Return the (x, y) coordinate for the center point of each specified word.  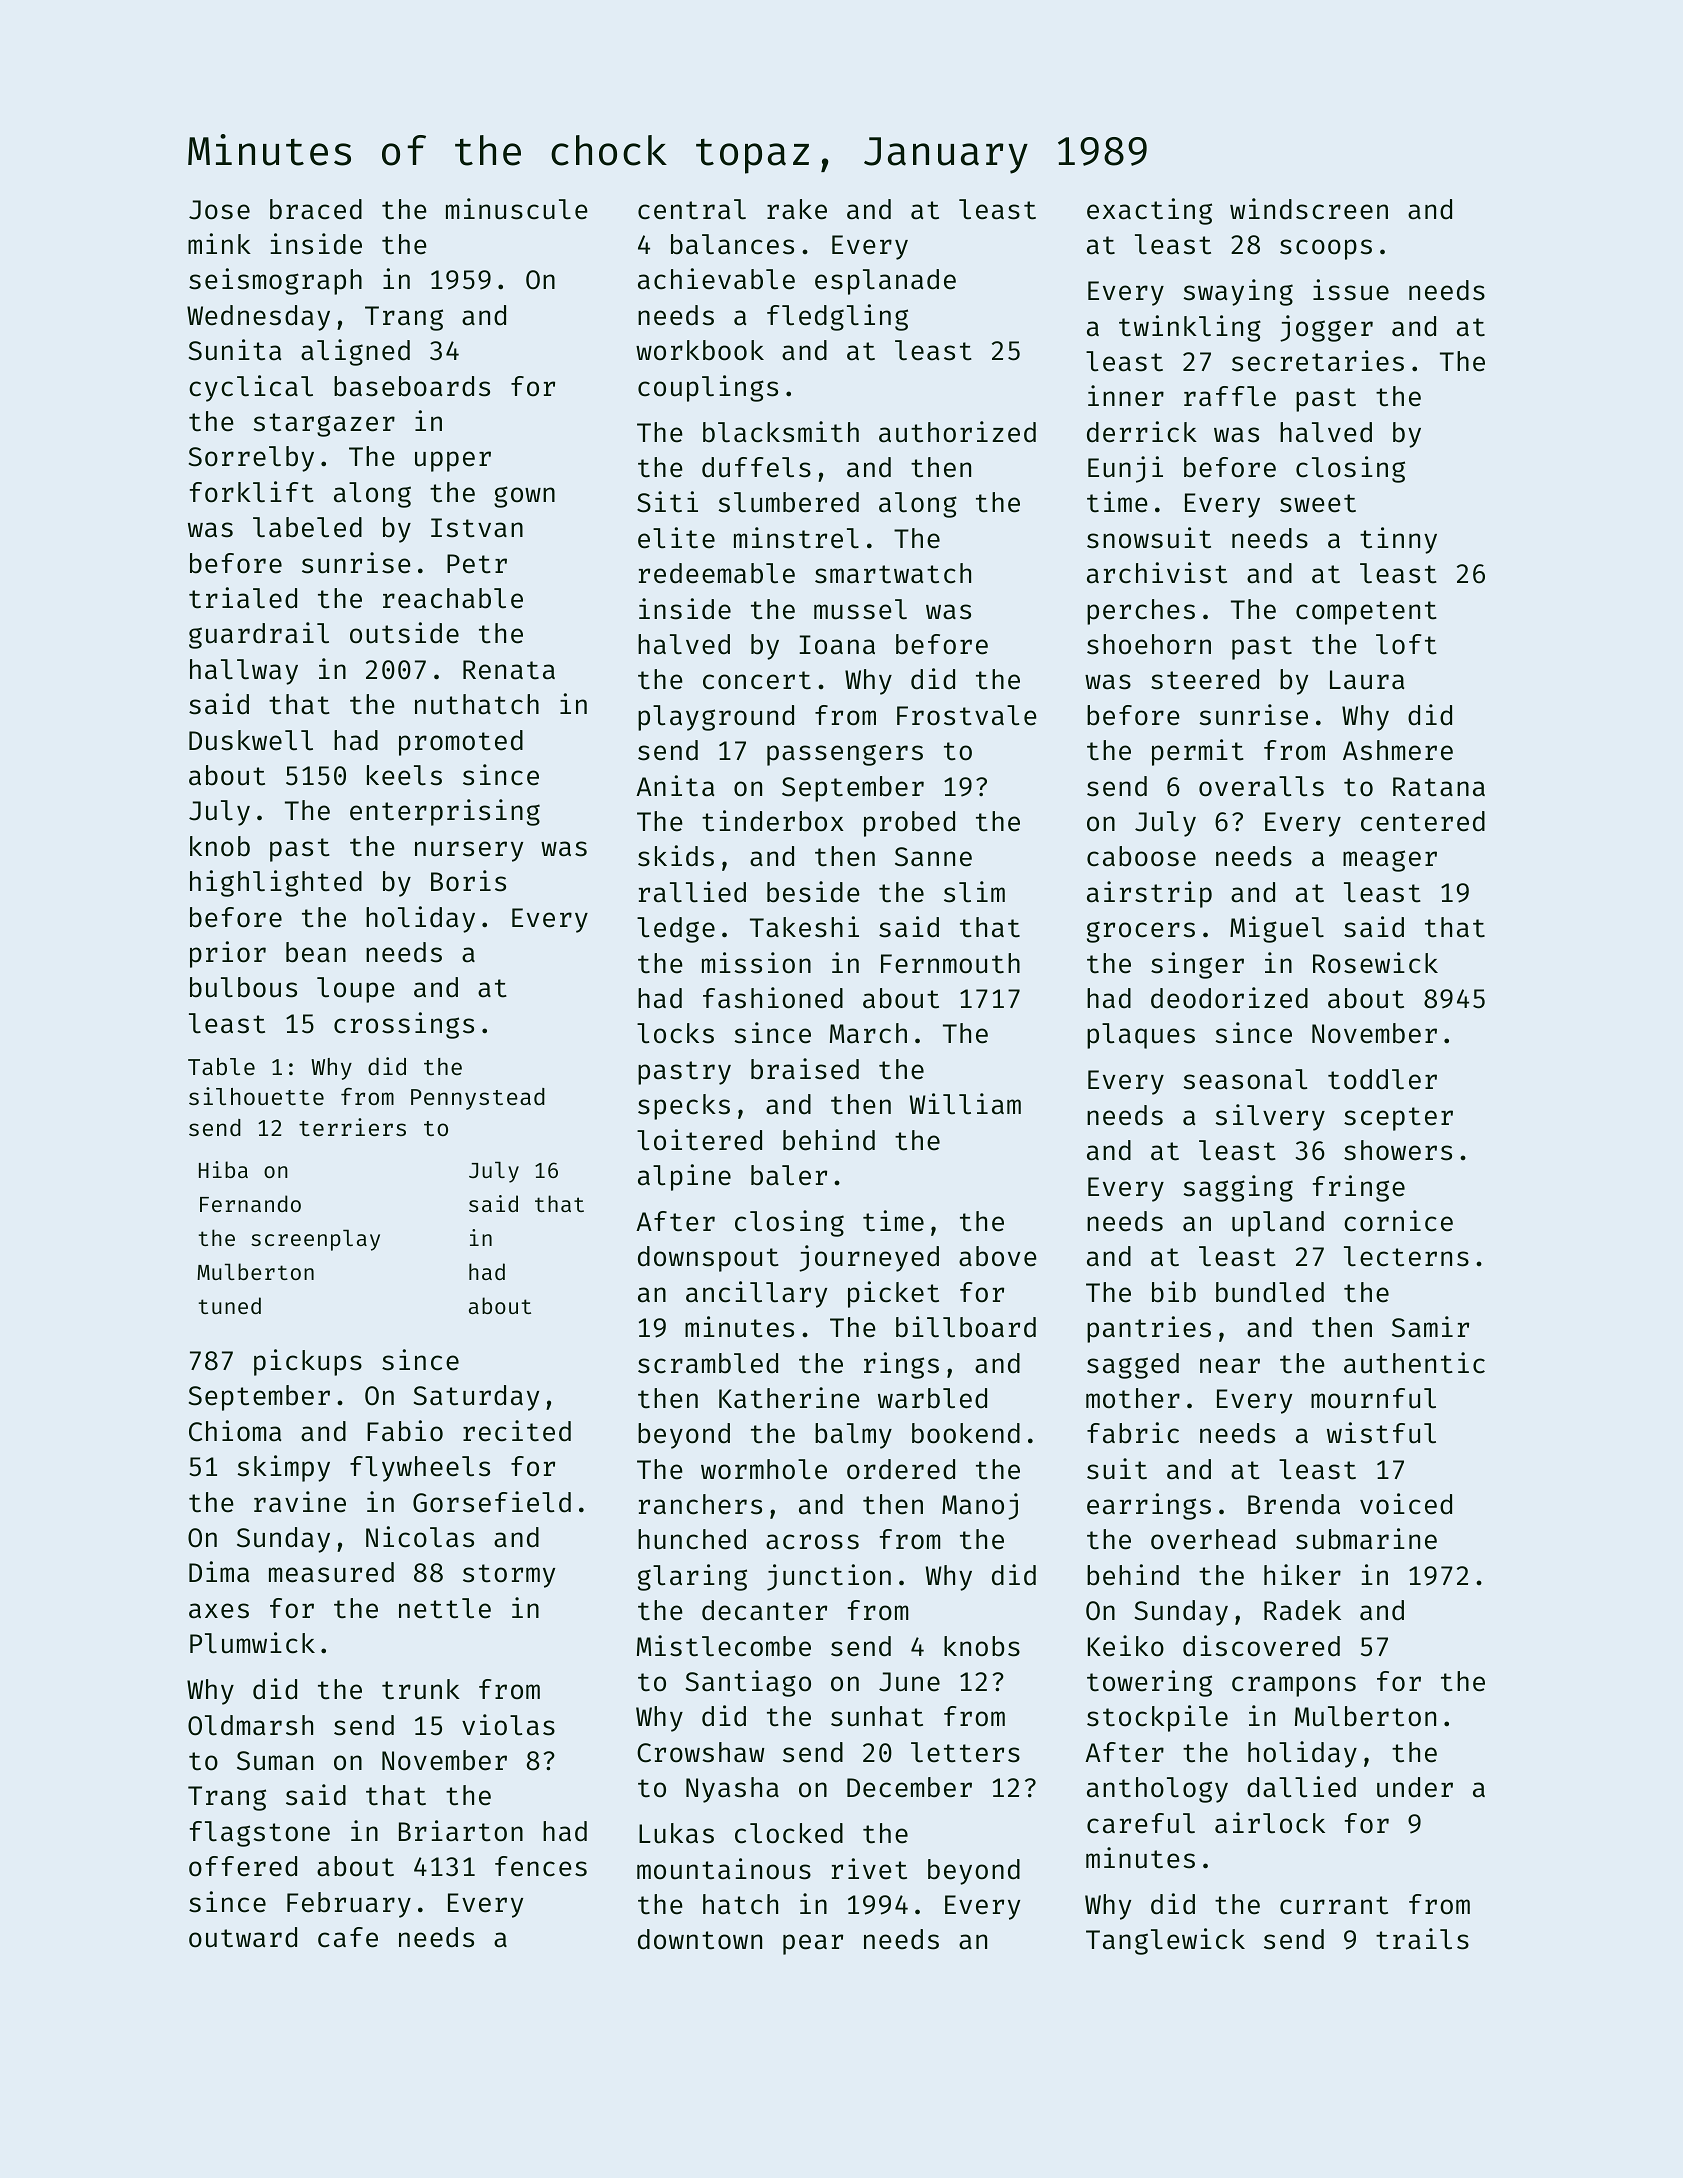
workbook (700, 350)
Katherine (789, 1398)
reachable (453, 598)
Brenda (1294, 1504)
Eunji (1125, 469)
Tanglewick (1165, 1941)
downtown (700, 1939)
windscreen (1309, 209)
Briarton (461, 1831)
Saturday (476, 1398)
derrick (1142, 432)
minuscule (517, 209)
